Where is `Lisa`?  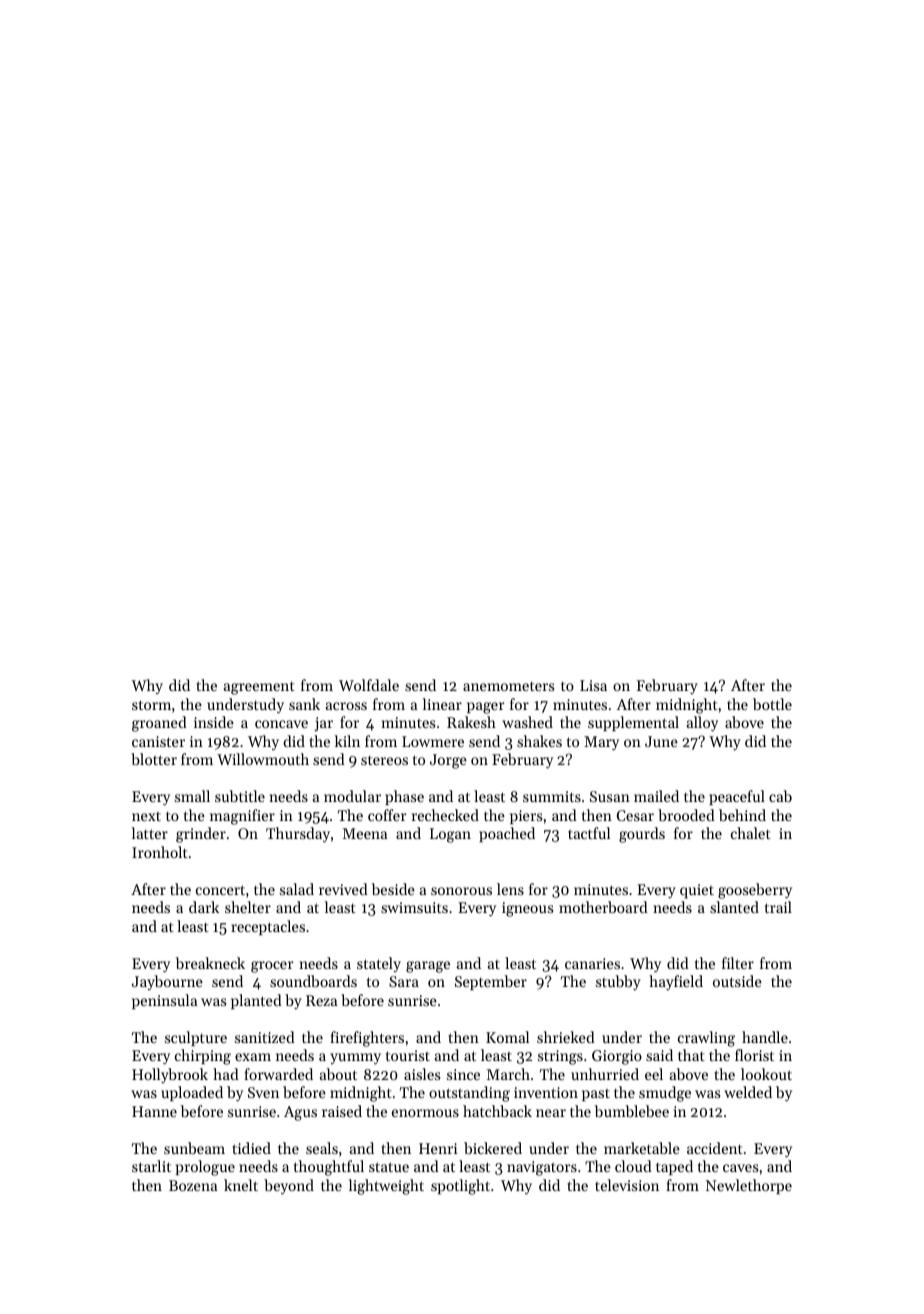 Lisa is located at coordinates (593, 685).
